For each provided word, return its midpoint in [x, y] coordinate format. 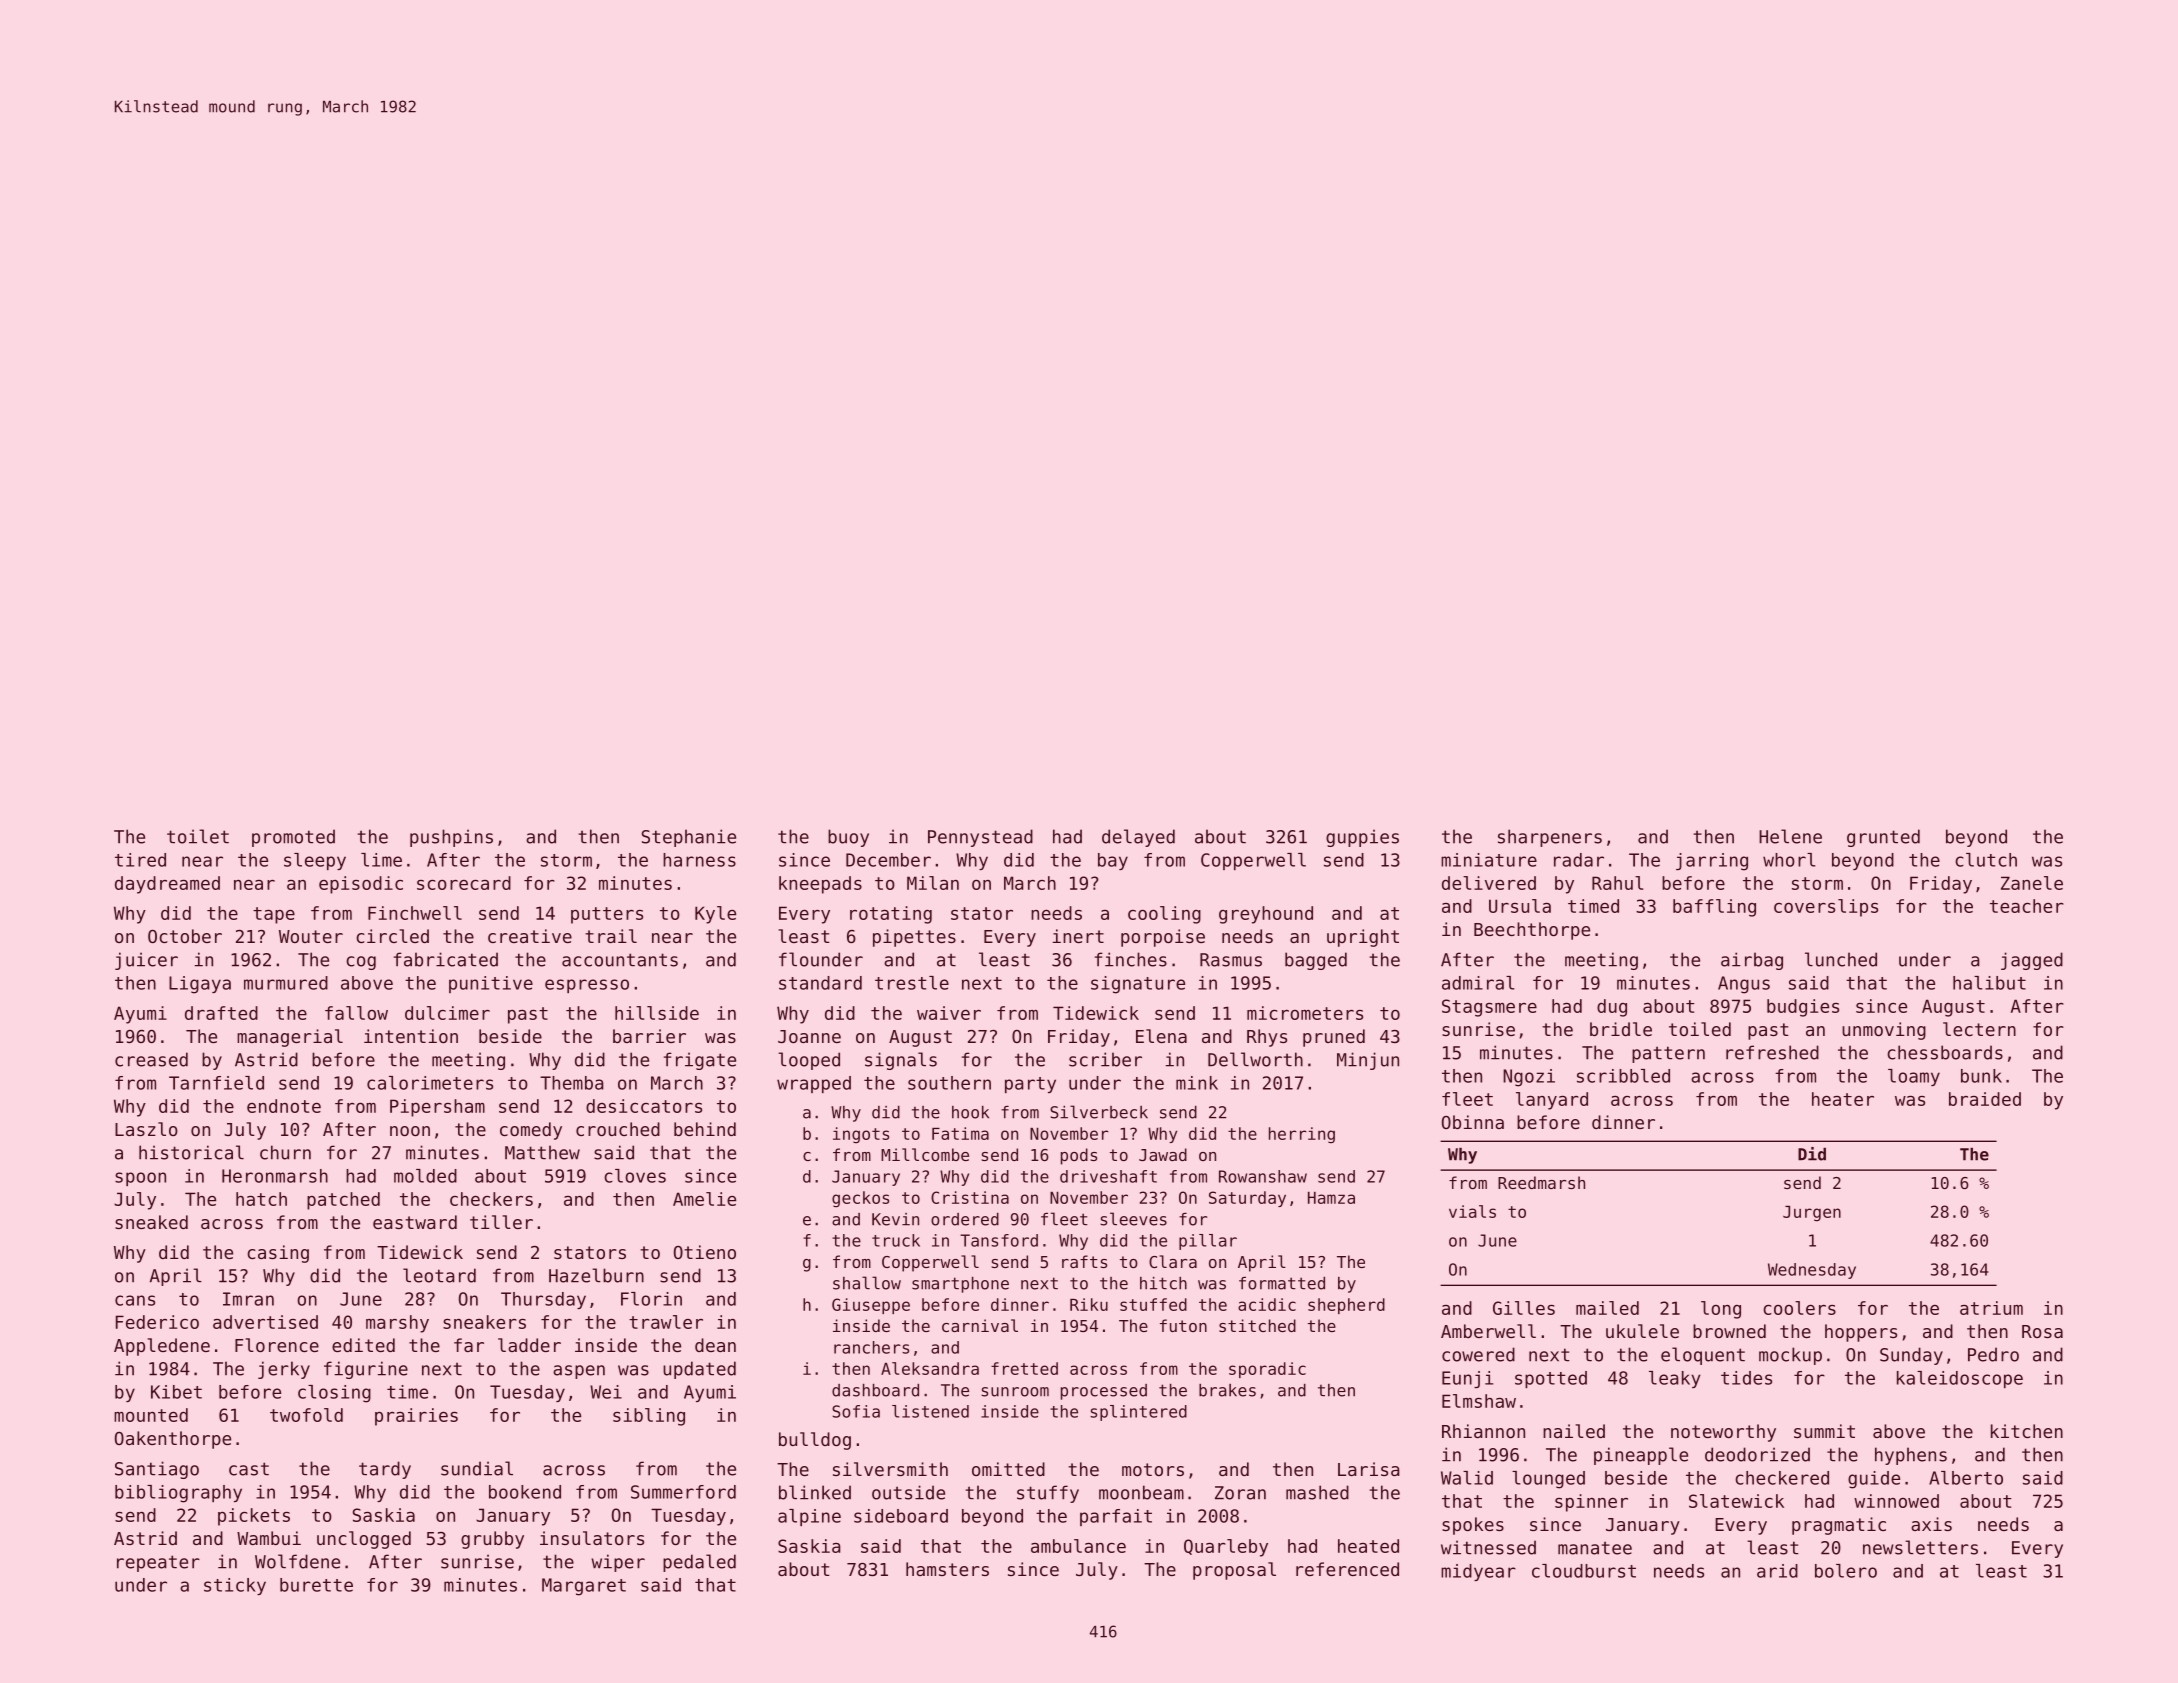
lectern [1979, 1029]
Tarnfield [216, 1083]
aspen [579, 1372]
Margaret [584, 1587]
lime [381, 860]
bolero [1846, 1571]
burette [316, 1585]
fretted [1024, 1368]
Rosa [2042, 1331]
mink [1197, 1083]
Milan [933, 883]
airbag [1752, 961]
